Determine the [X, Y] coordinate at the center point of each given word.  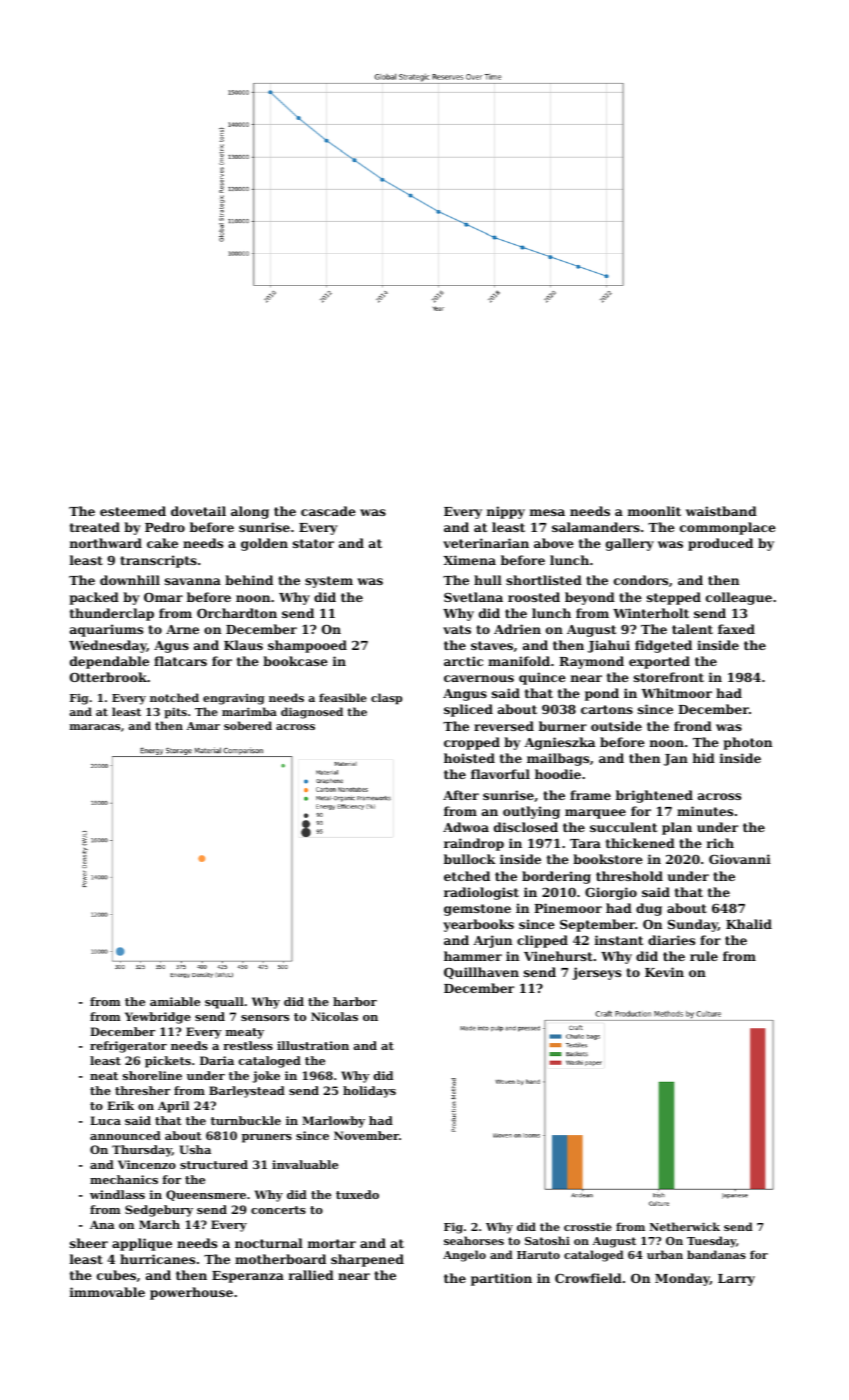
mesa [547, 512]
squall [224, 1003]
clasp [386, 699]
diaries [671, 940]
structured [214, 1164]
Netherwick [685, 1226]
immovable [107, 1292]
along [250, 512]
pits [175, 713]
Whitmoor [677, 693]
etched [467, 876]
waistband [721, 511]
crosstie [588, 1227]
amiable [175, 1001]
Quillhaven [481, 973]
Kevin [664, 972]
